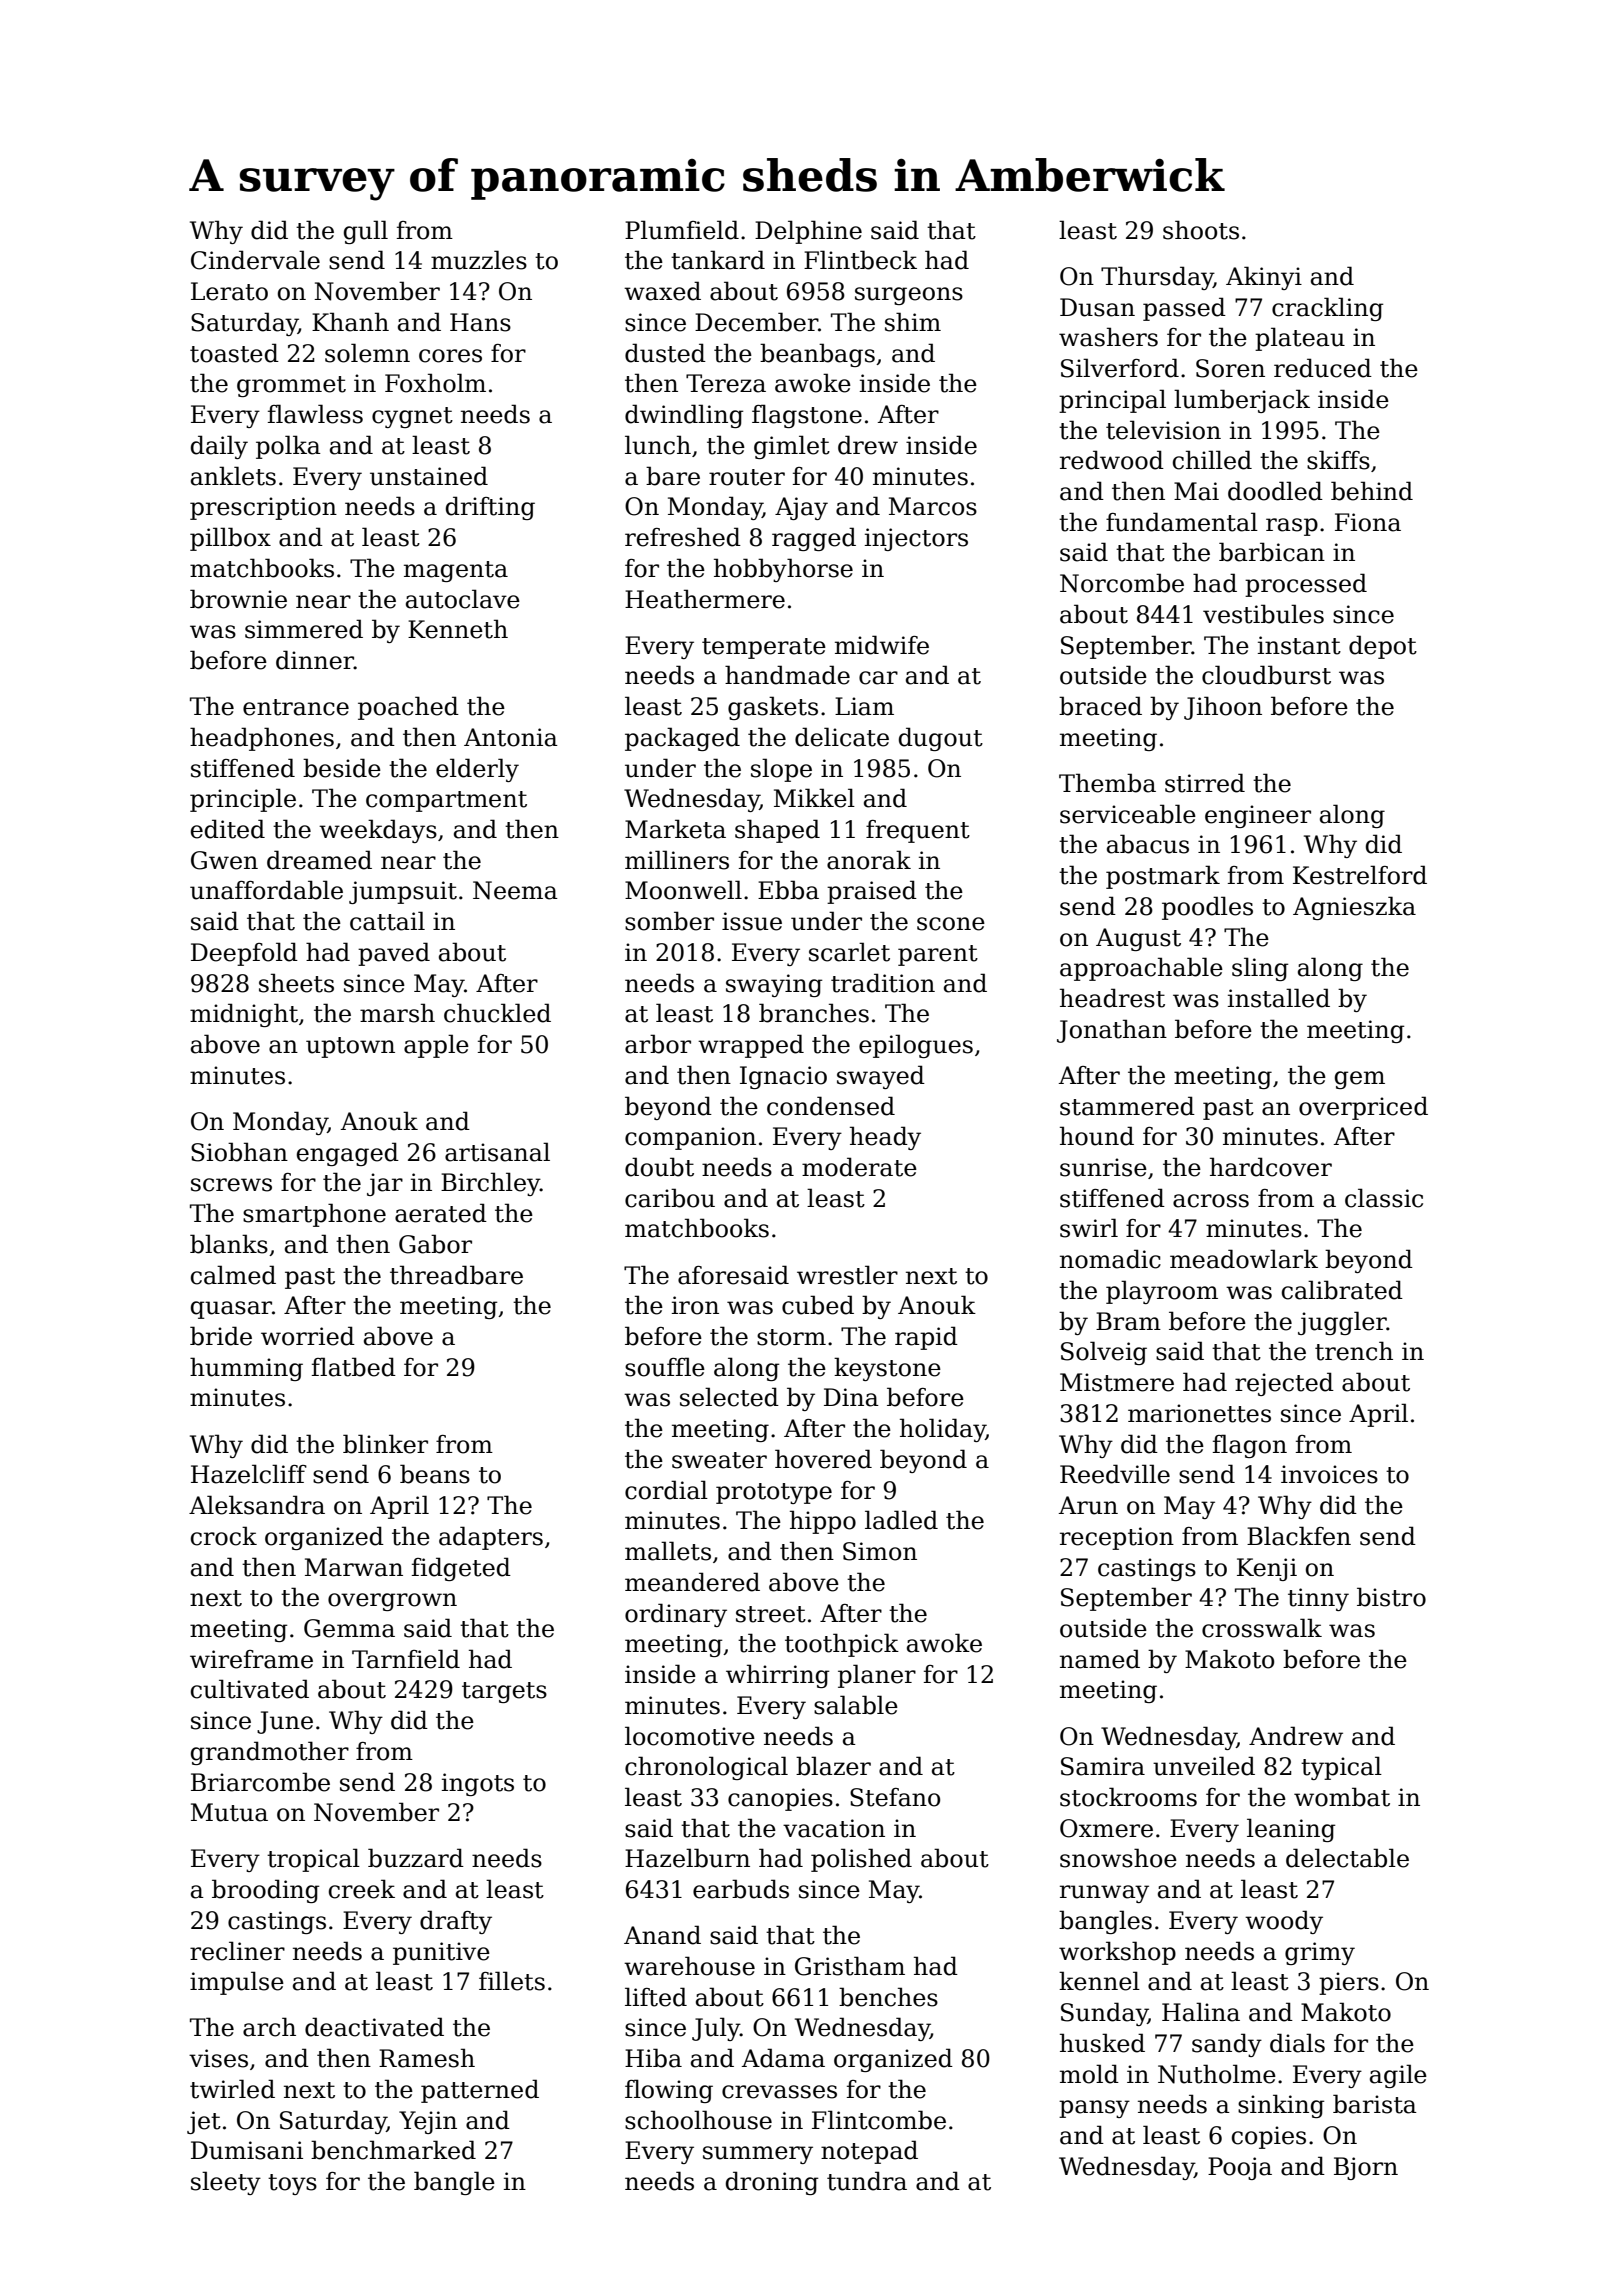 This page has width=1620, height=2292. I want to click on marionettes, so click(1199, 1413).
